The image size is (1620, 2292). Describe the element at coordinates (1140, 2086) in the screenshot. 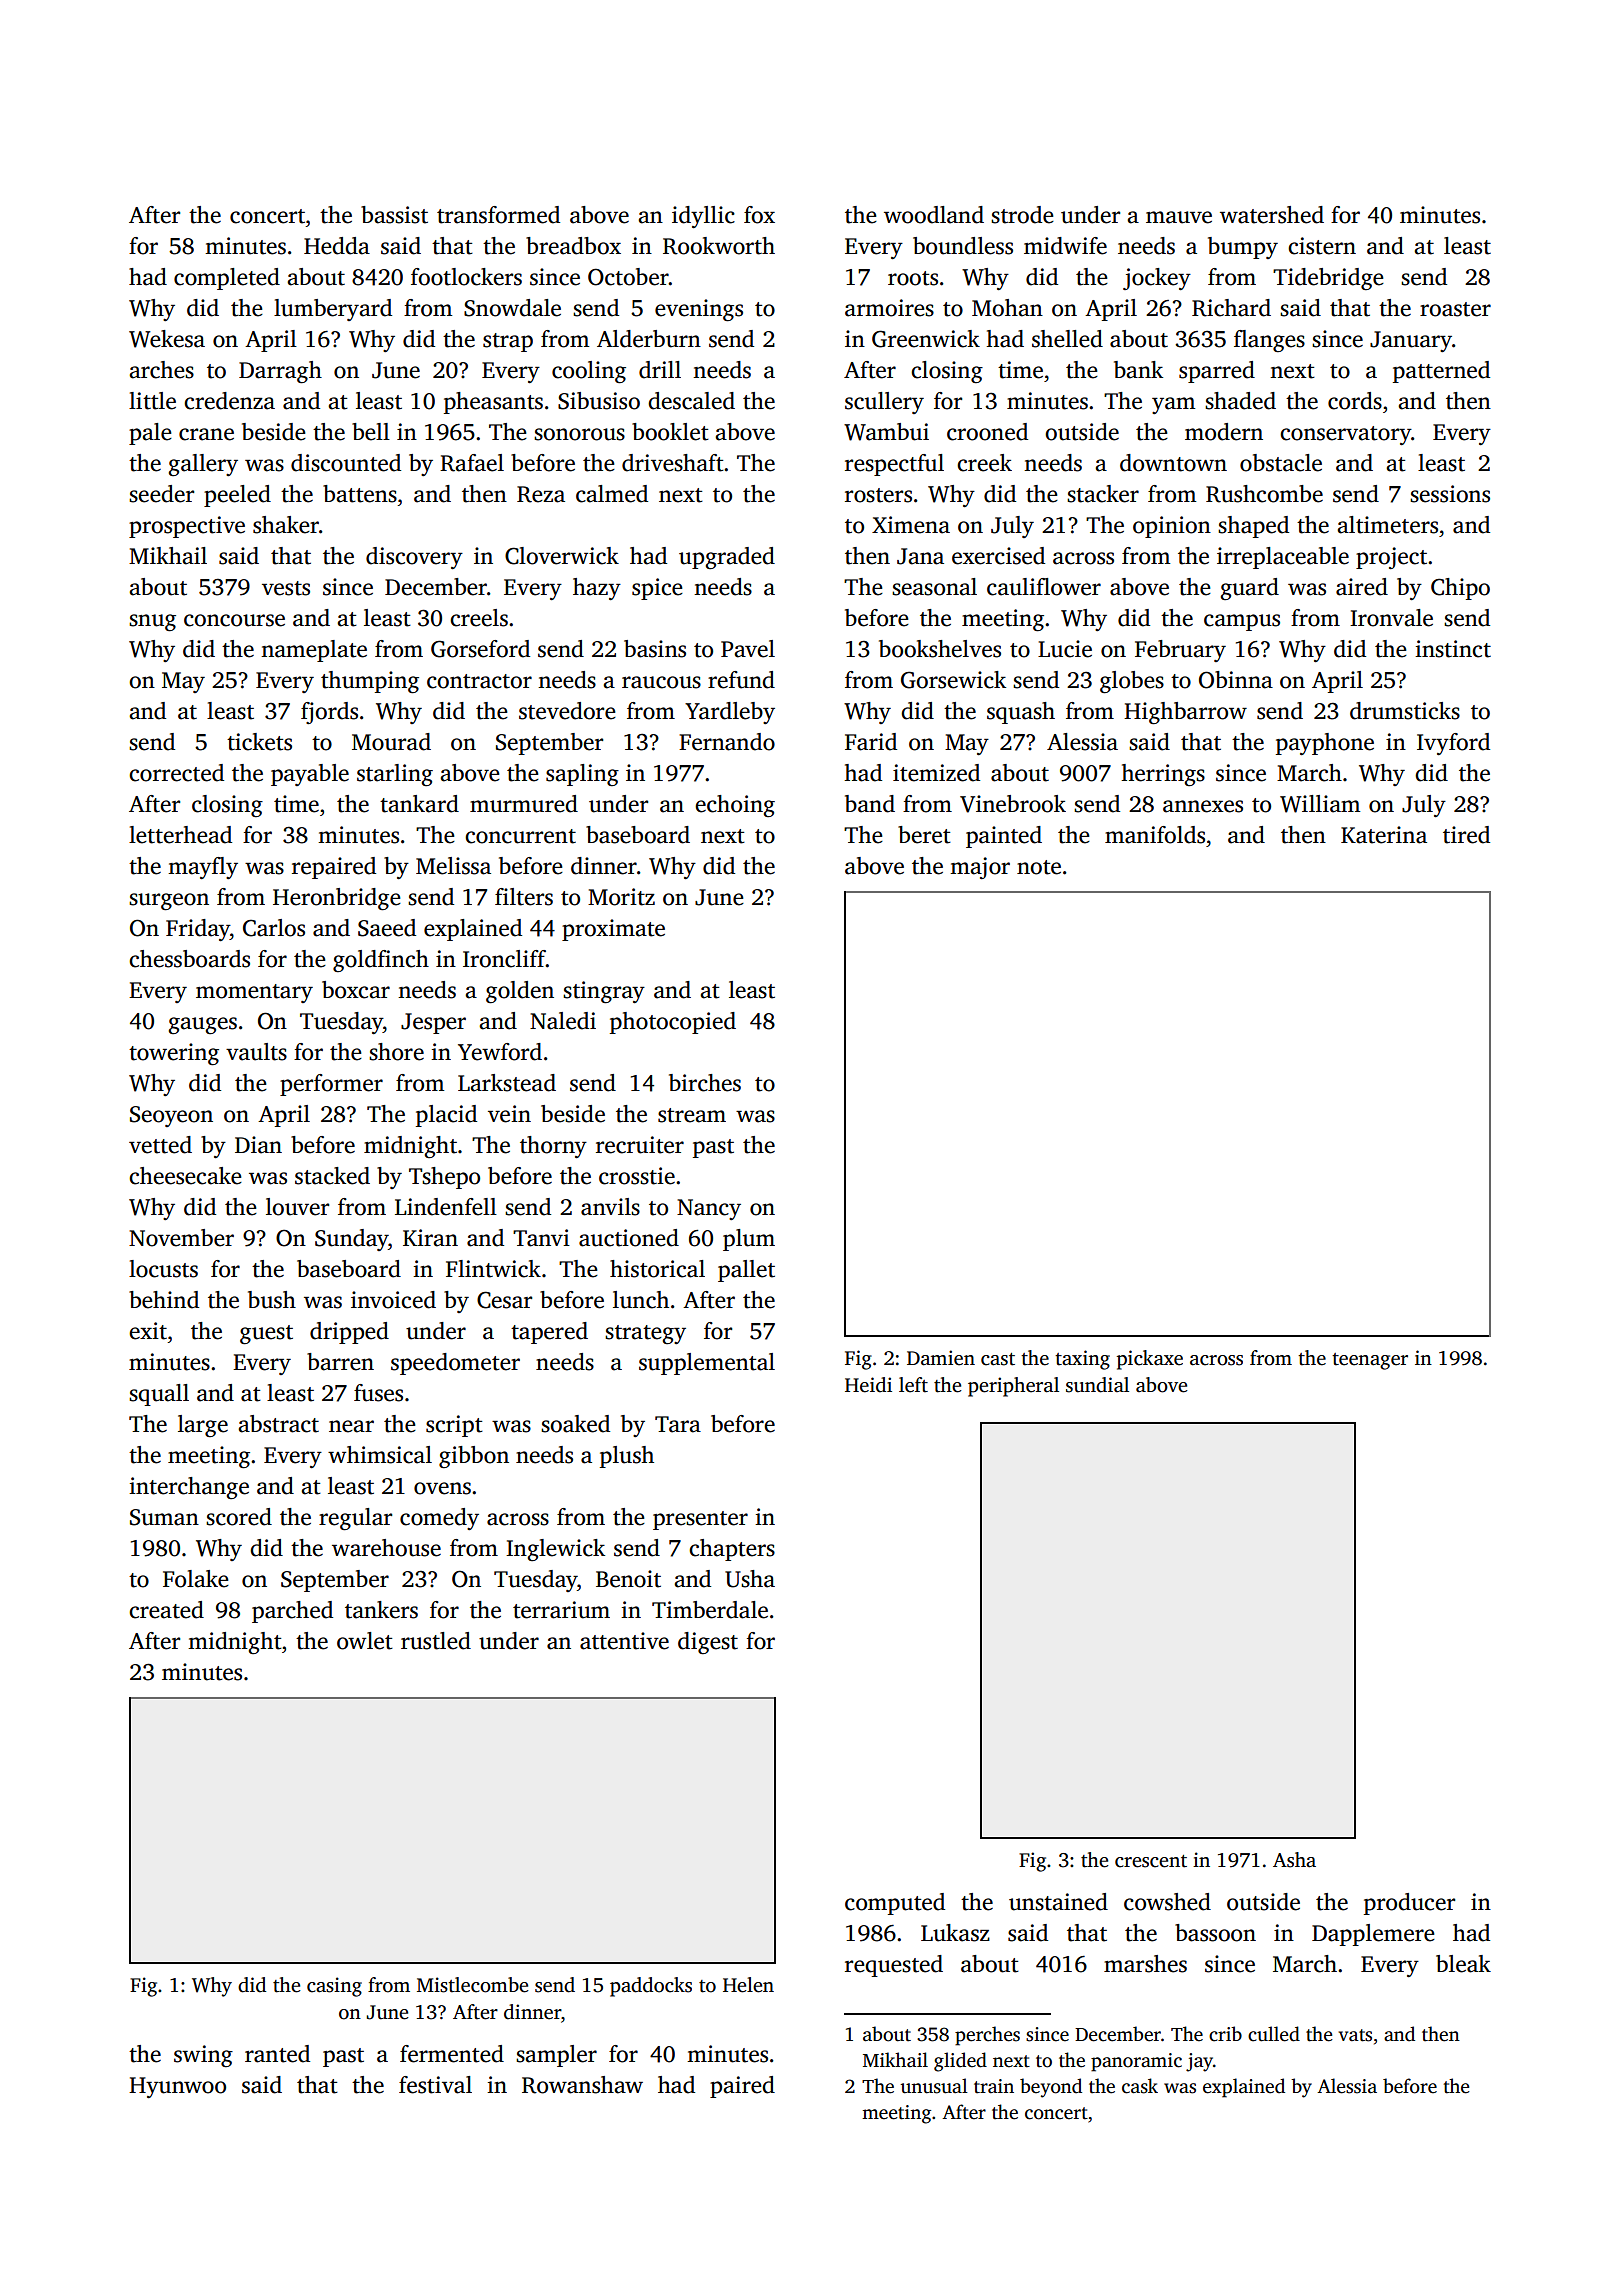

I see `cask` at that location.
